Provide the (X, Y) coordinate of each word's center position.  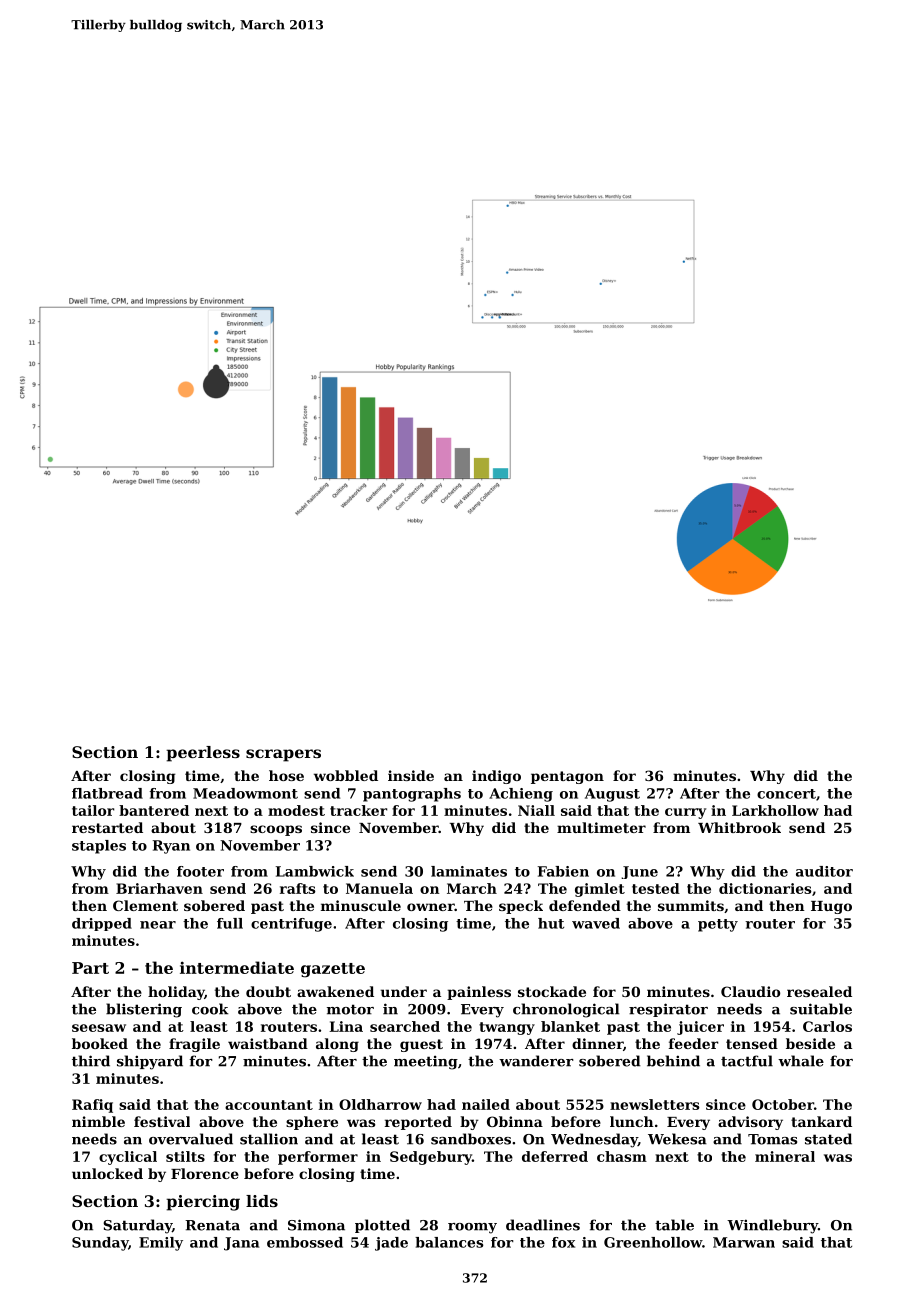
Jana (241, 1244)
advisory (750, 1123)
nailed (486, 1104)
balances (449, 1242)
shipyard (150, 1062)
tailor (93, 810)
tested (656, 888)
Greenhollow (653, 1242)
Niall (536, 810)
